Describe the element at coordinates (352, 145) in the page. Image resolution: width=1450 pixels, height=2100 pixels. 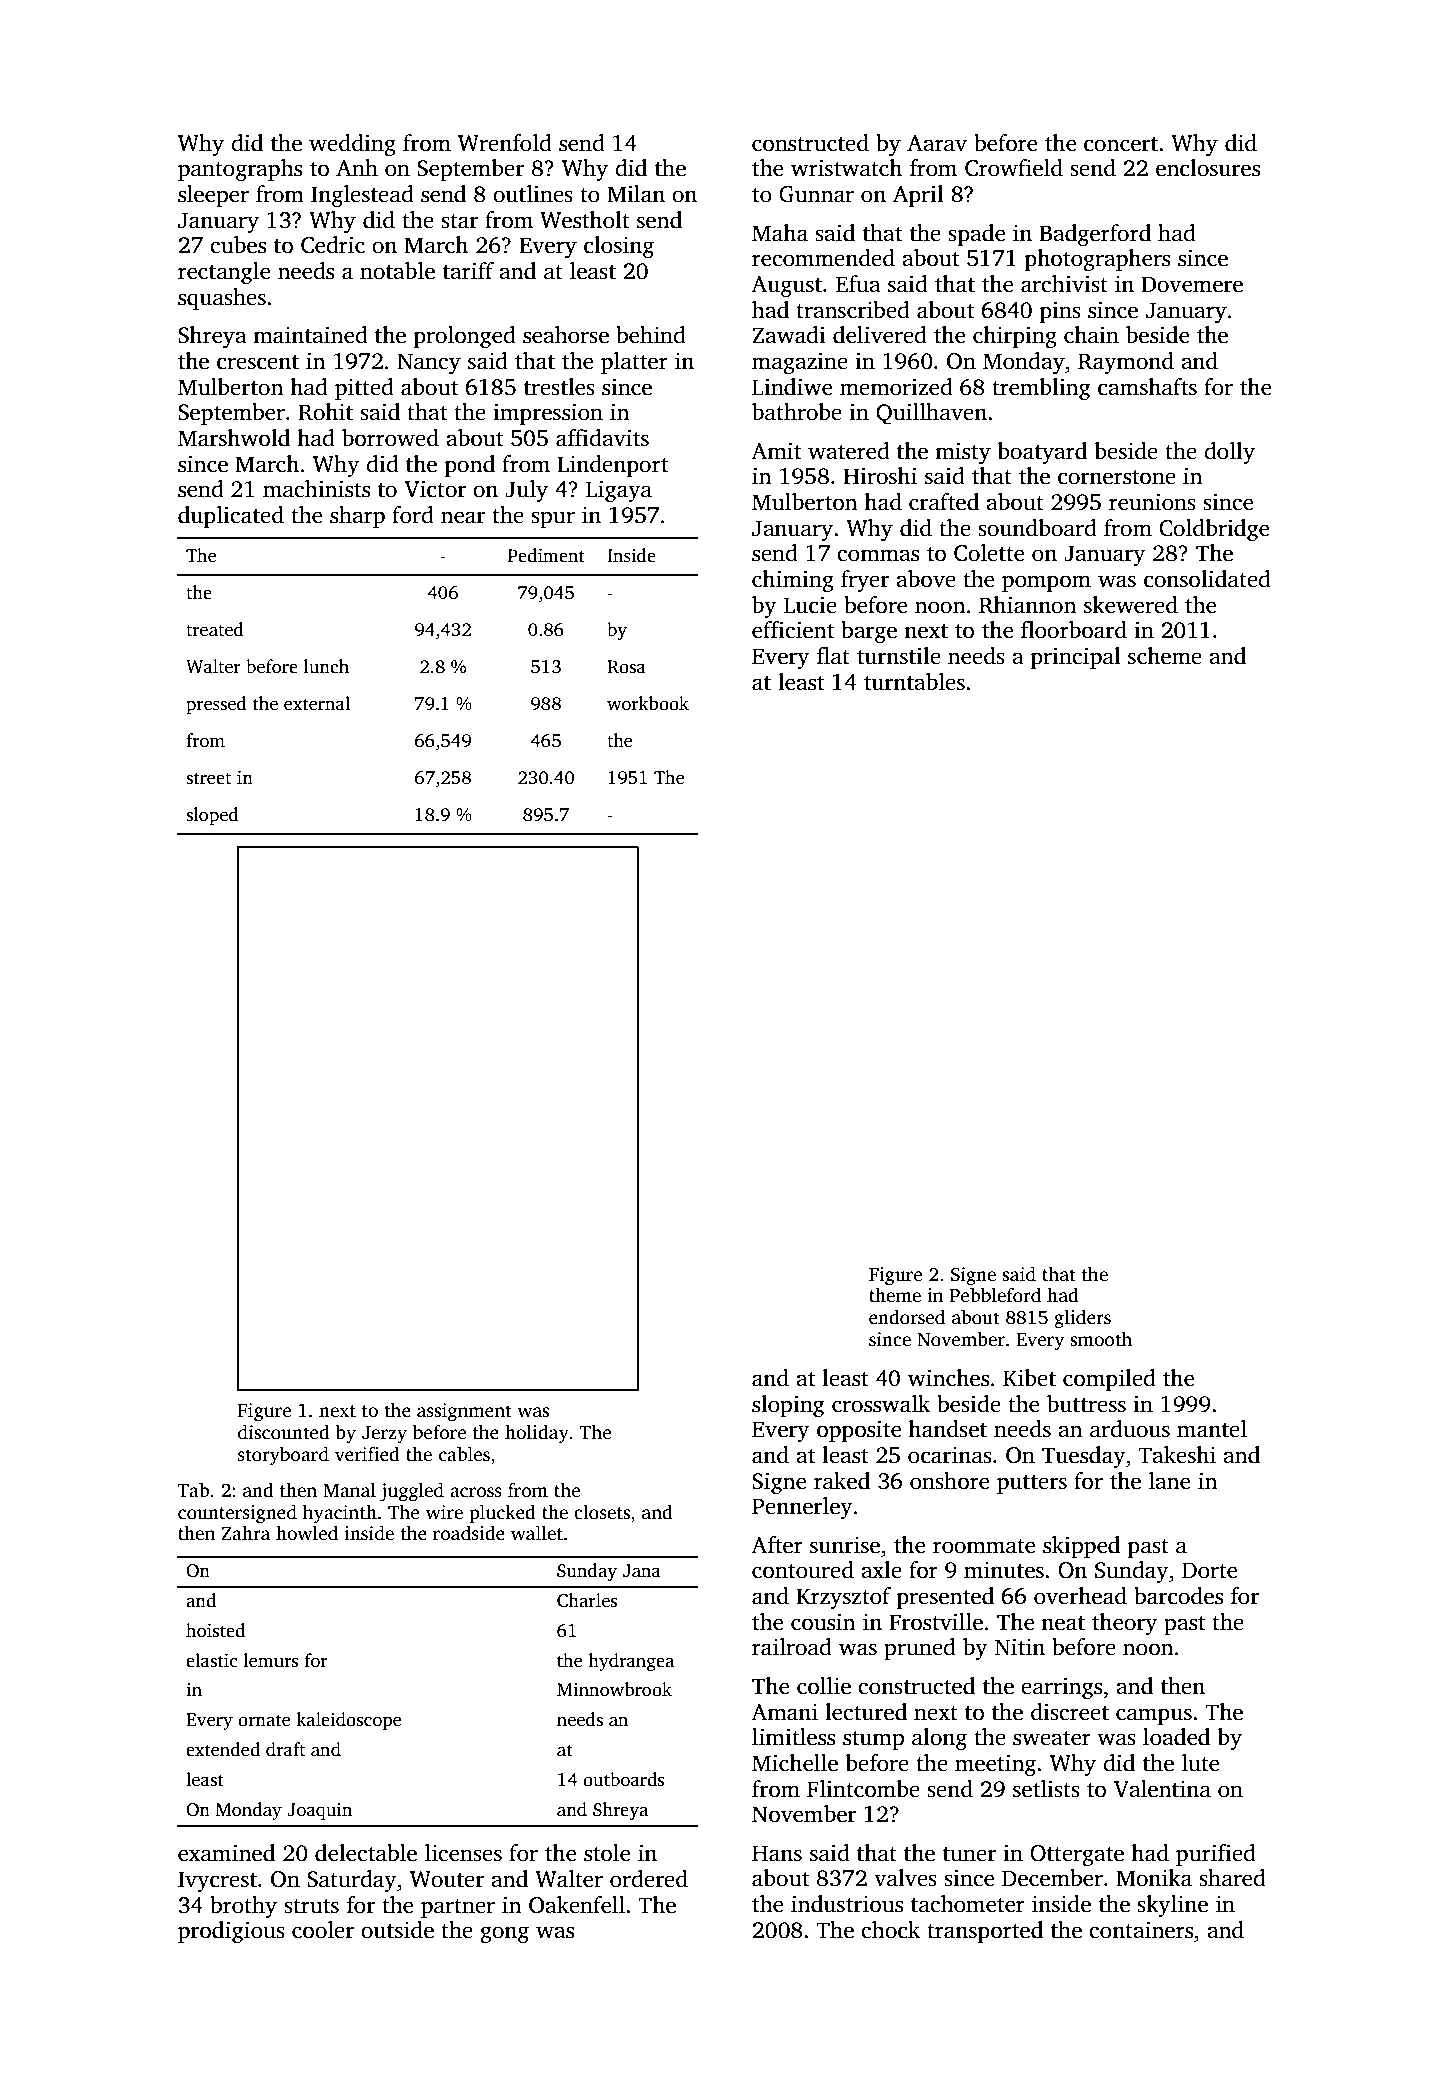
I see `wedding` at that location.
